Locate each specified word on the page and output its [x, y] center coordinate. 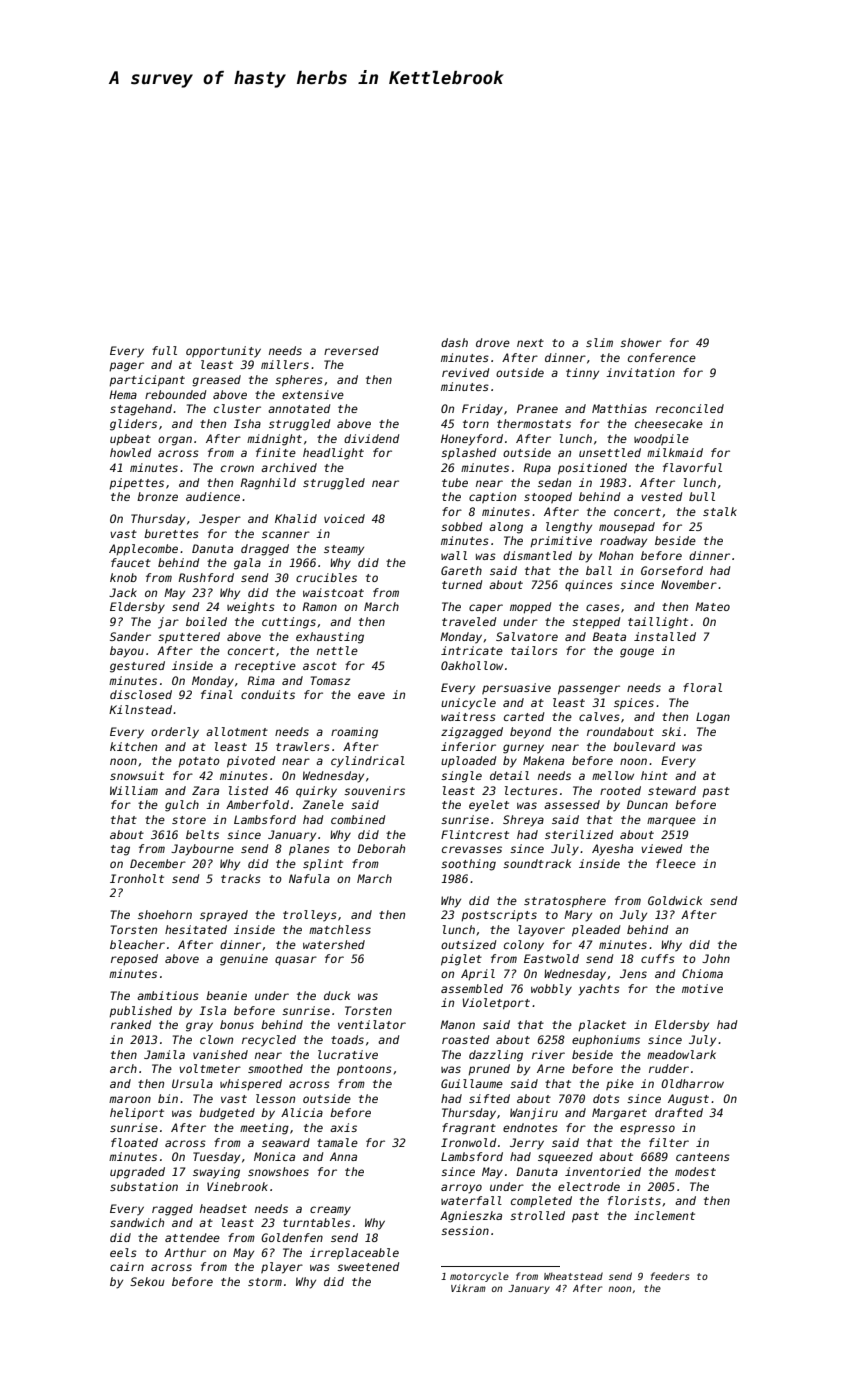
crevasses [472, 849]
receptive [265, 666]
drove [493, 342]
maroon [130, 1099]
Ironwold [469, 1142]
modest [695, 1171]
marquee [671, 822]
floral [702, 687]
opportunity [223, 352]
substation [144, 1186]
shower [641, 342]
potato [199, 762]
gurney [523, 749]
